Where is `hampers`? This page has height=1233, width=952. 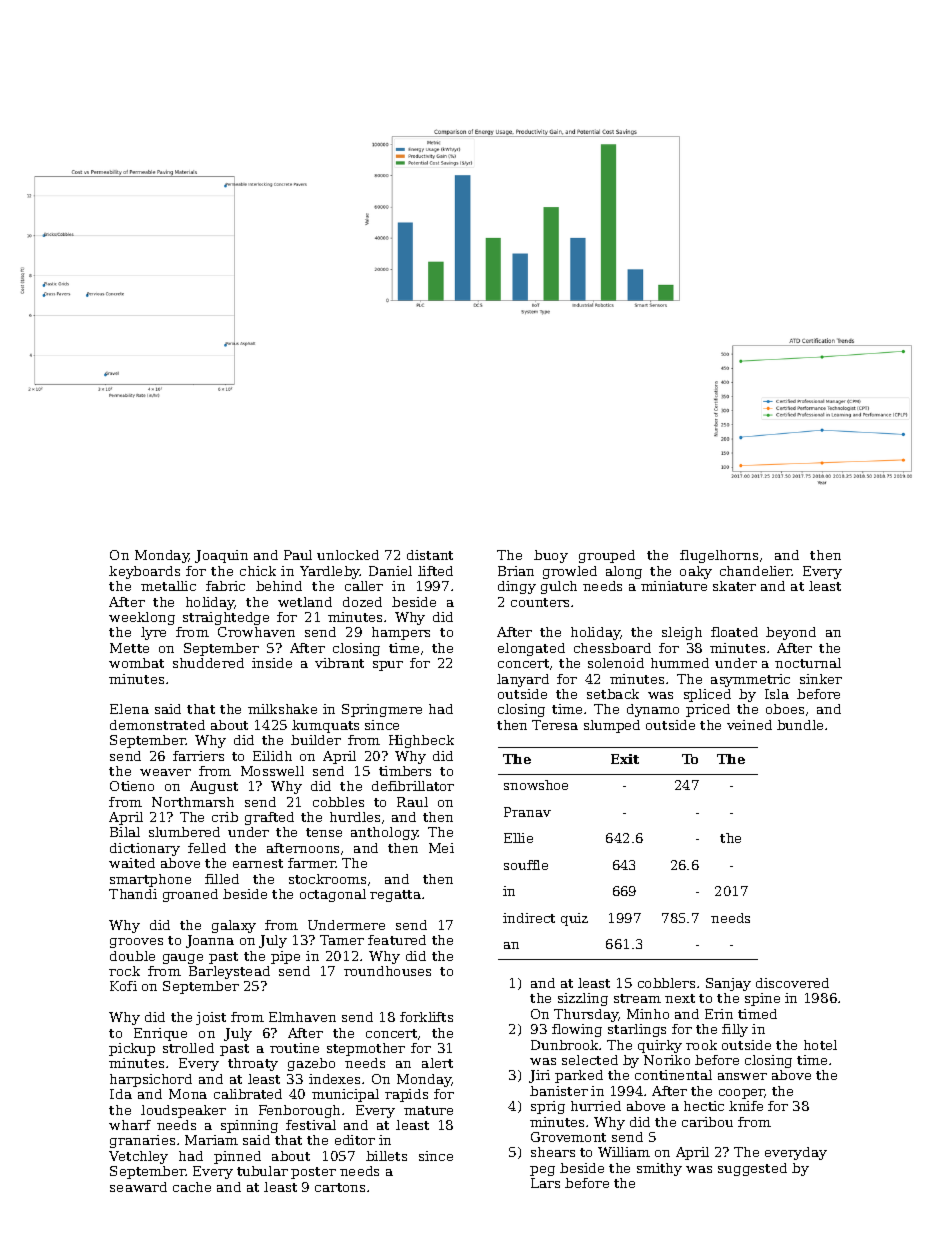 hampers is located at coordinates (401, 633).
